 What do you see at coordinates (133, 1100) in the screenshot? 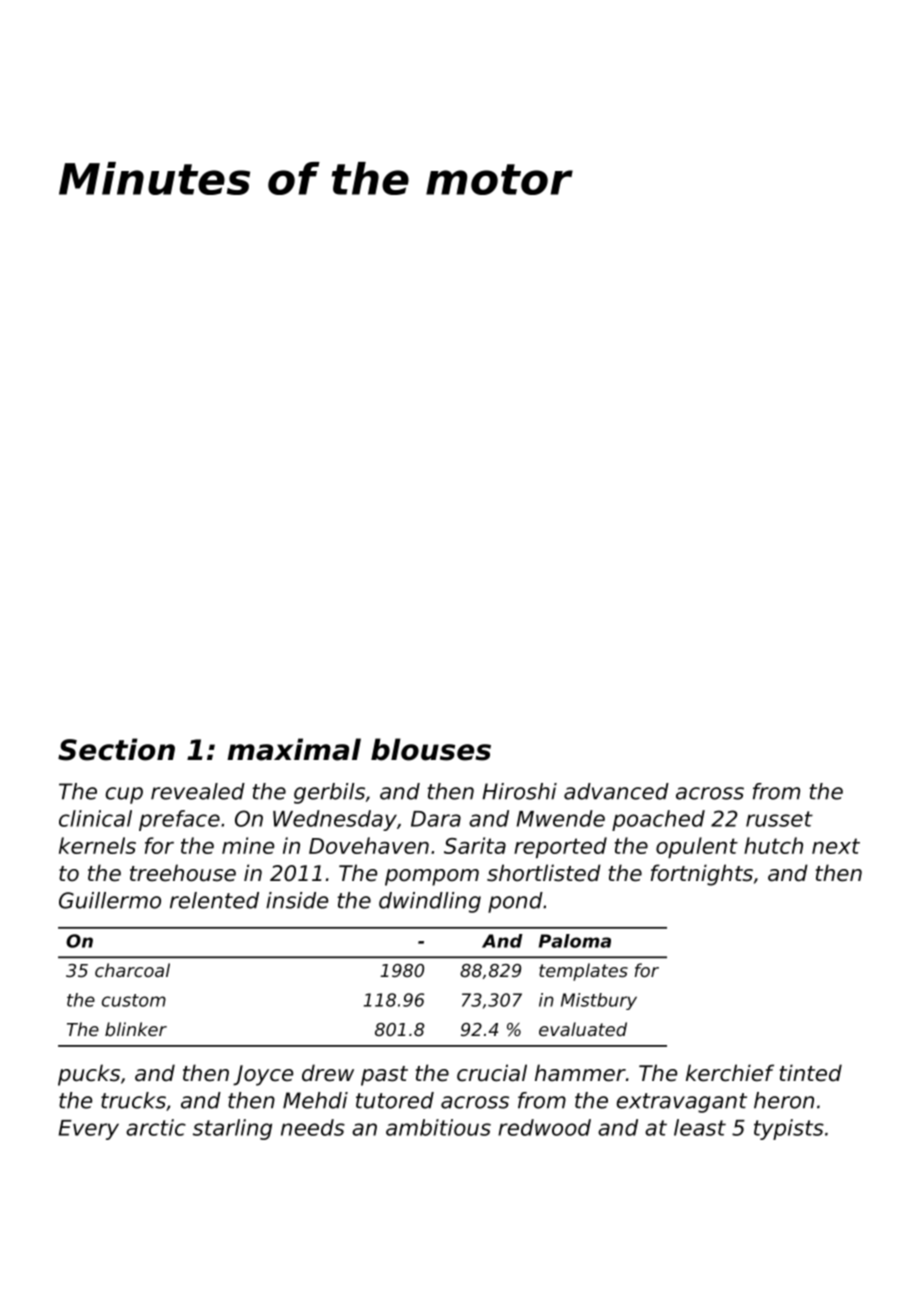
I see `trucks` at bounding box center [133, 1100].
